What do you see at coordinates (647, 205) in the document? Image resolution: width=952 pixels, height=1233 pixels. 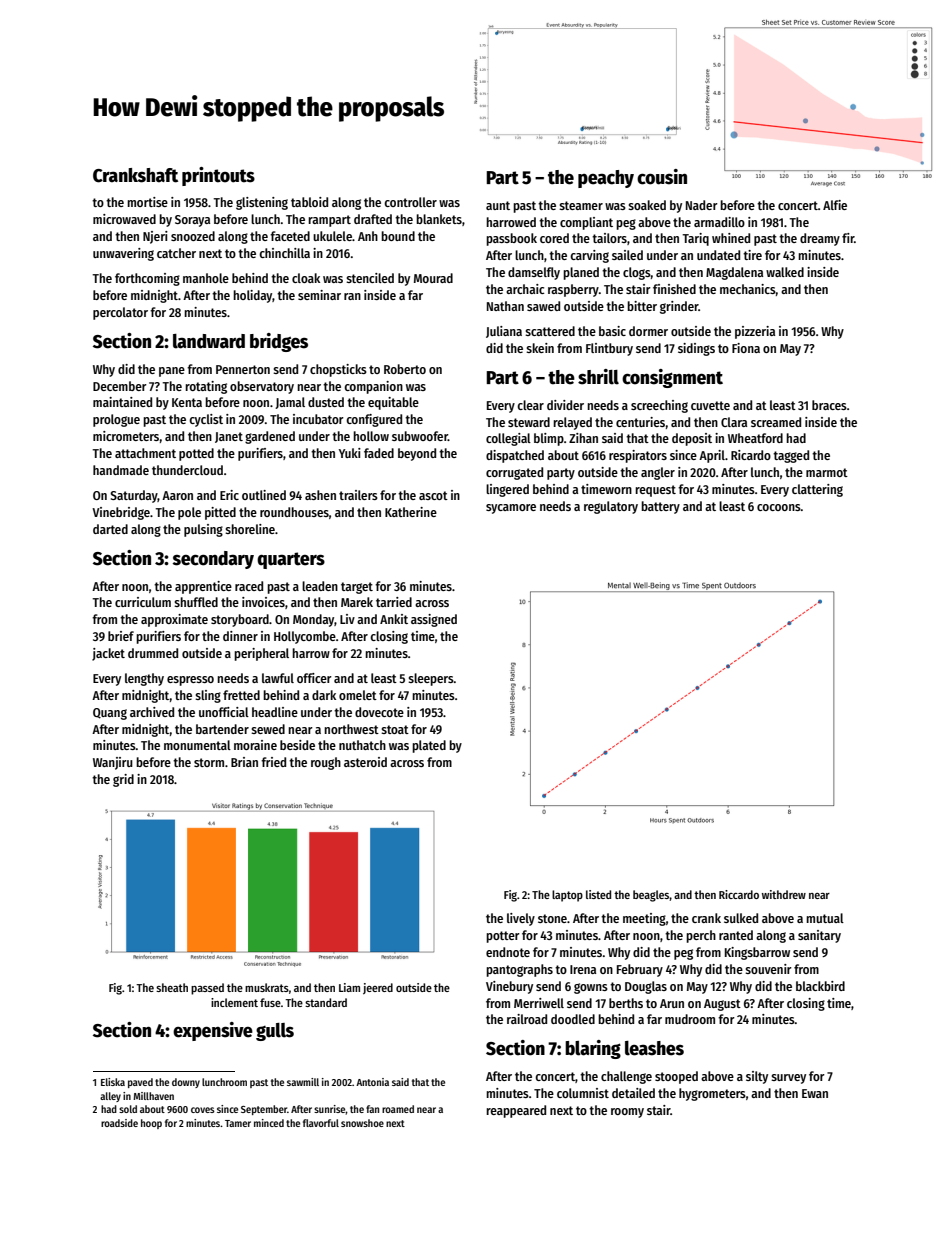 I see `soaked` at bounding box center [647, 205].
